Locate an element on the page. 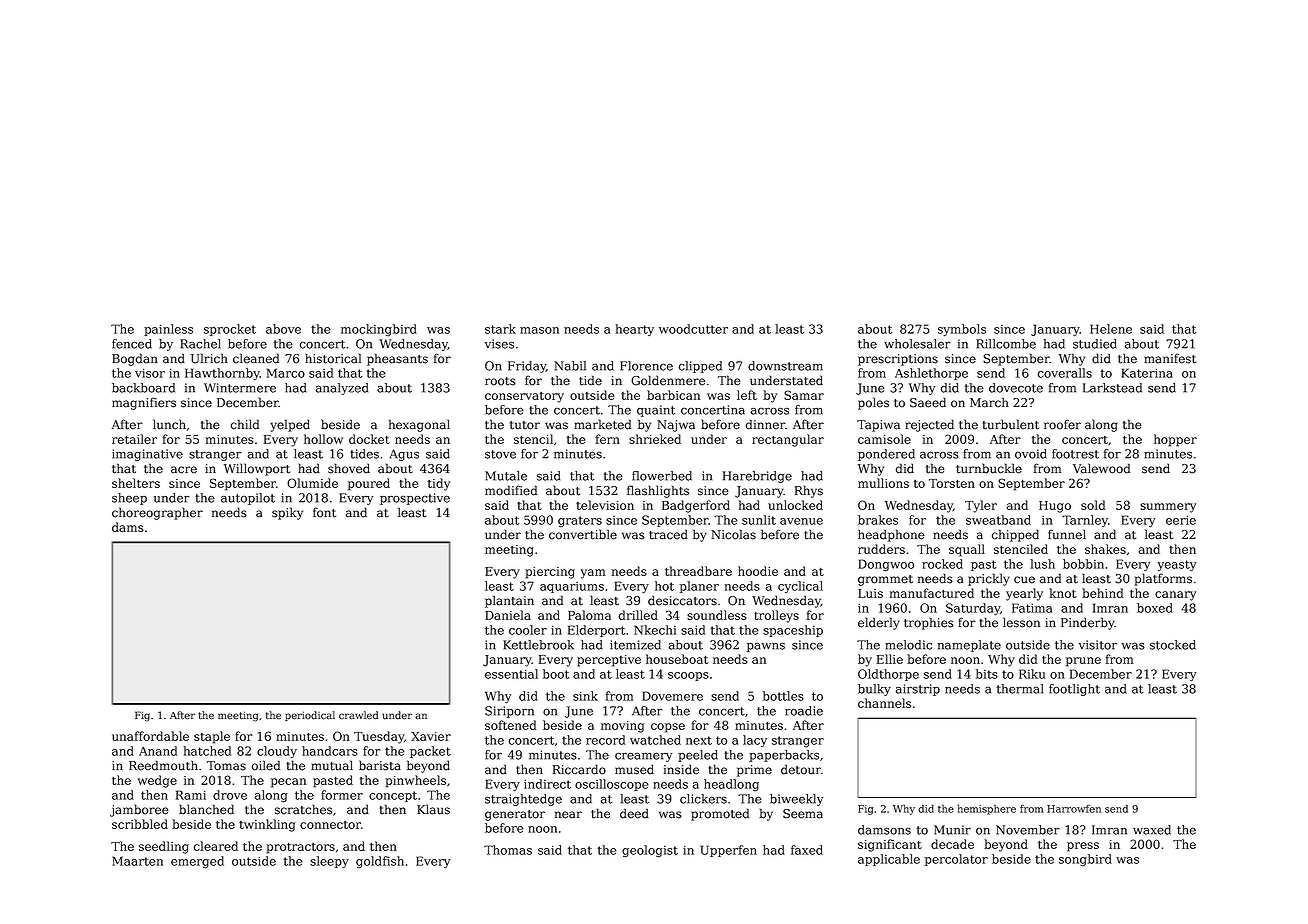  rocked is located at coordinates (942, 564).
